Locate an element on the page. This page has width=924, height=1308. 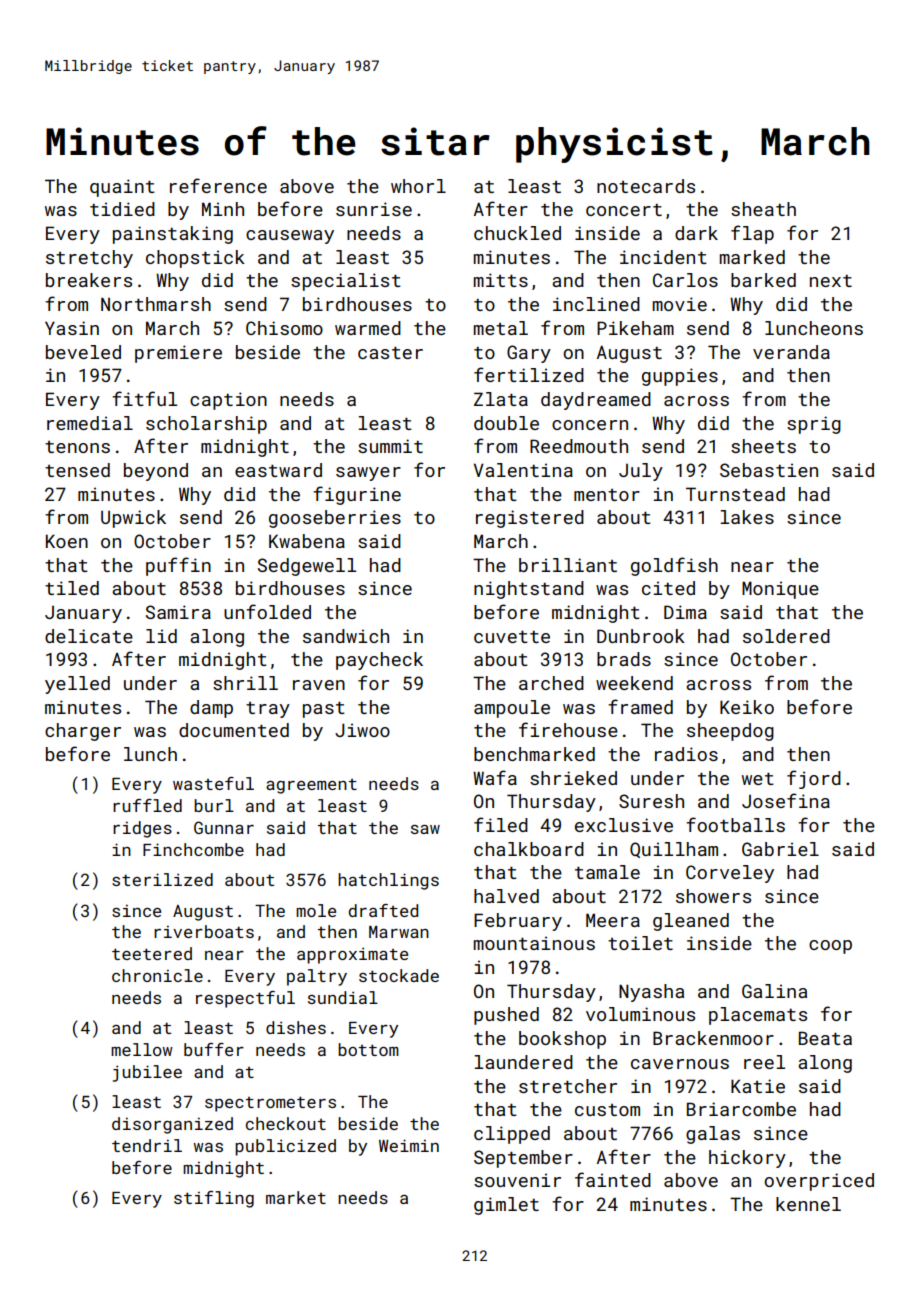
cuvette is located at coordinates (512, 637).
